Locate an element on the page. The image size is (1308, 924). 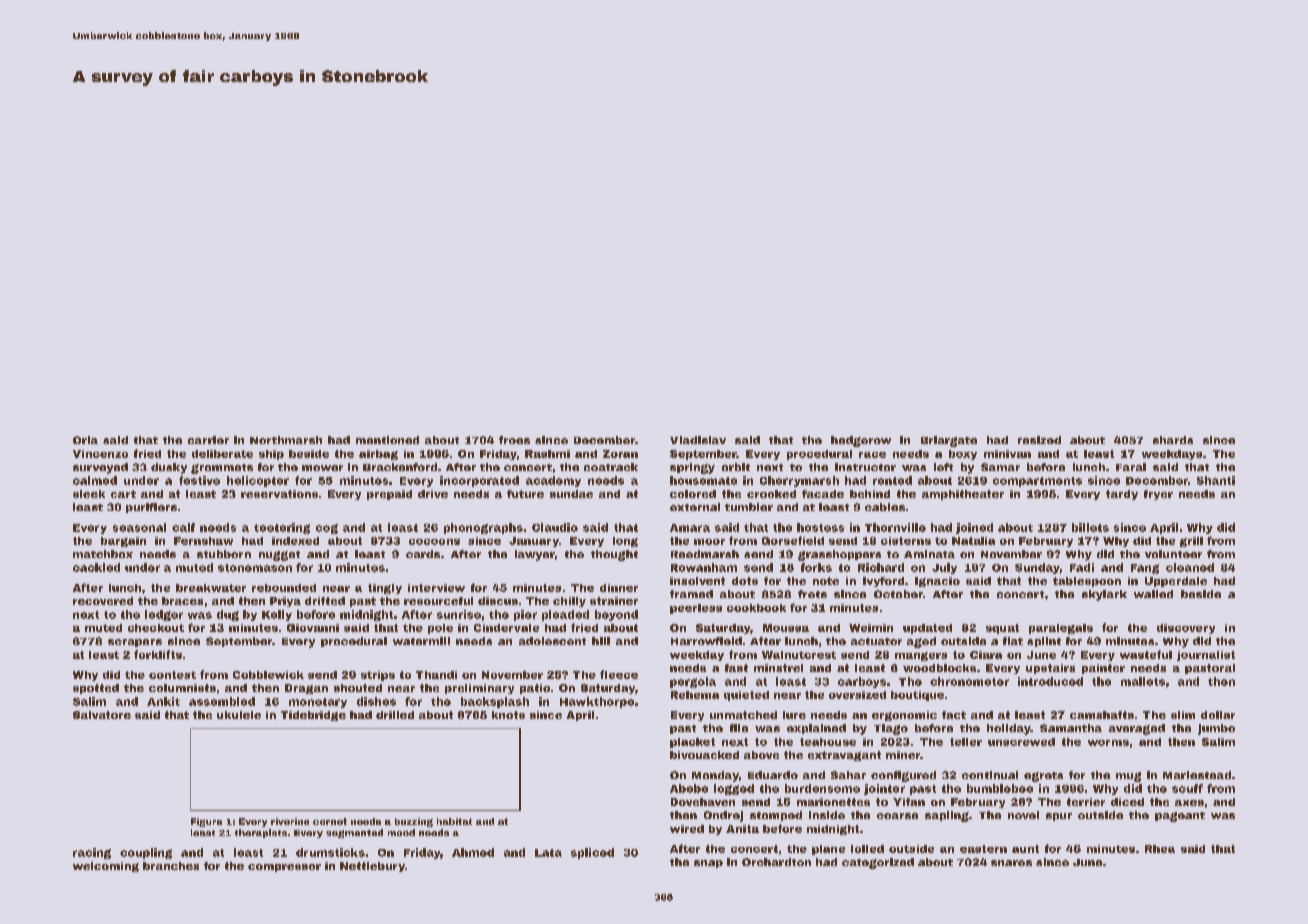
airbag is located at coordinates (378, 455).
